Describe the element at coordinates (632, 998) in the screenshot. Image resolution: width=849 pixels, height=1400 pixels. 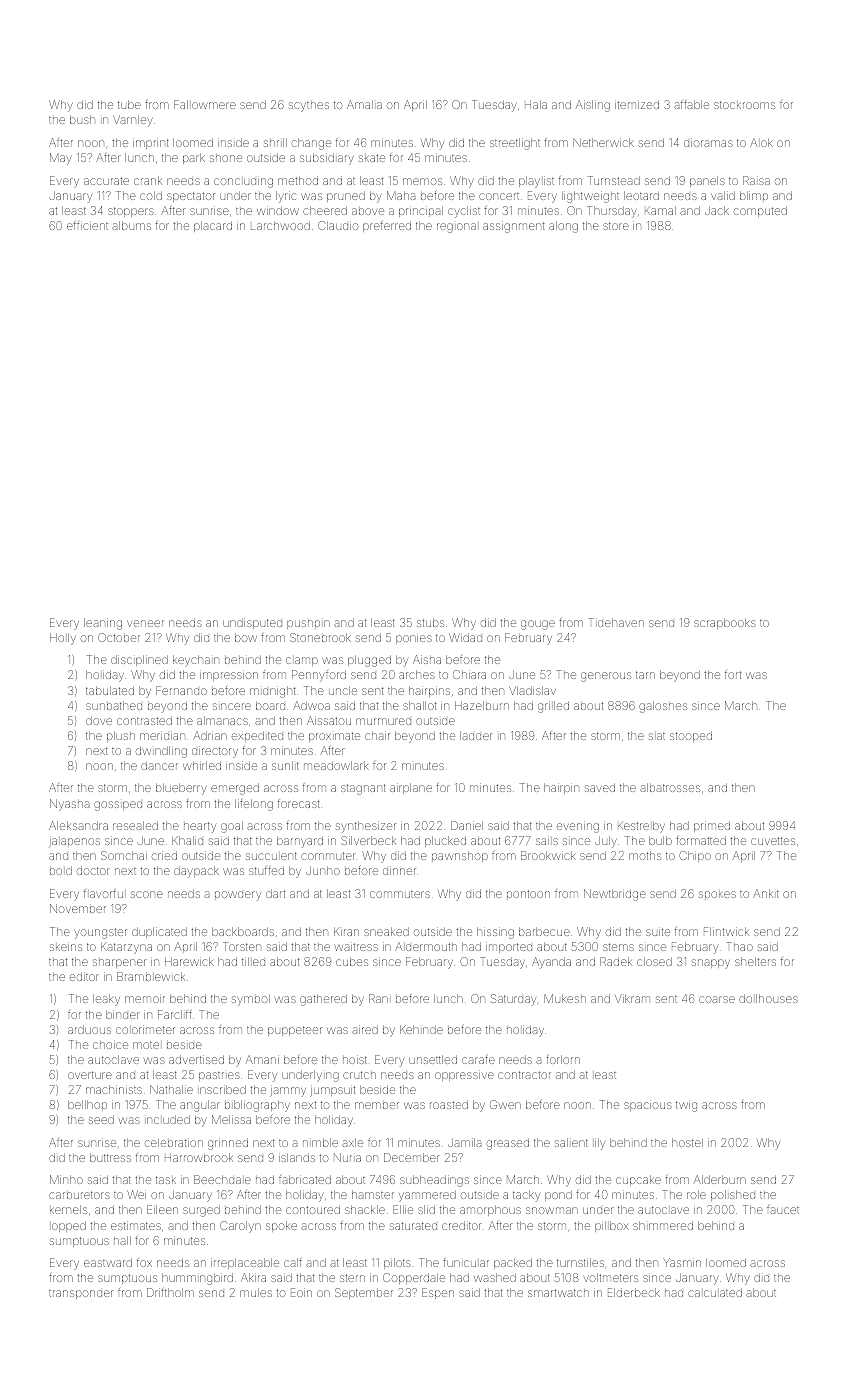
I see `Vikram` at that location.
